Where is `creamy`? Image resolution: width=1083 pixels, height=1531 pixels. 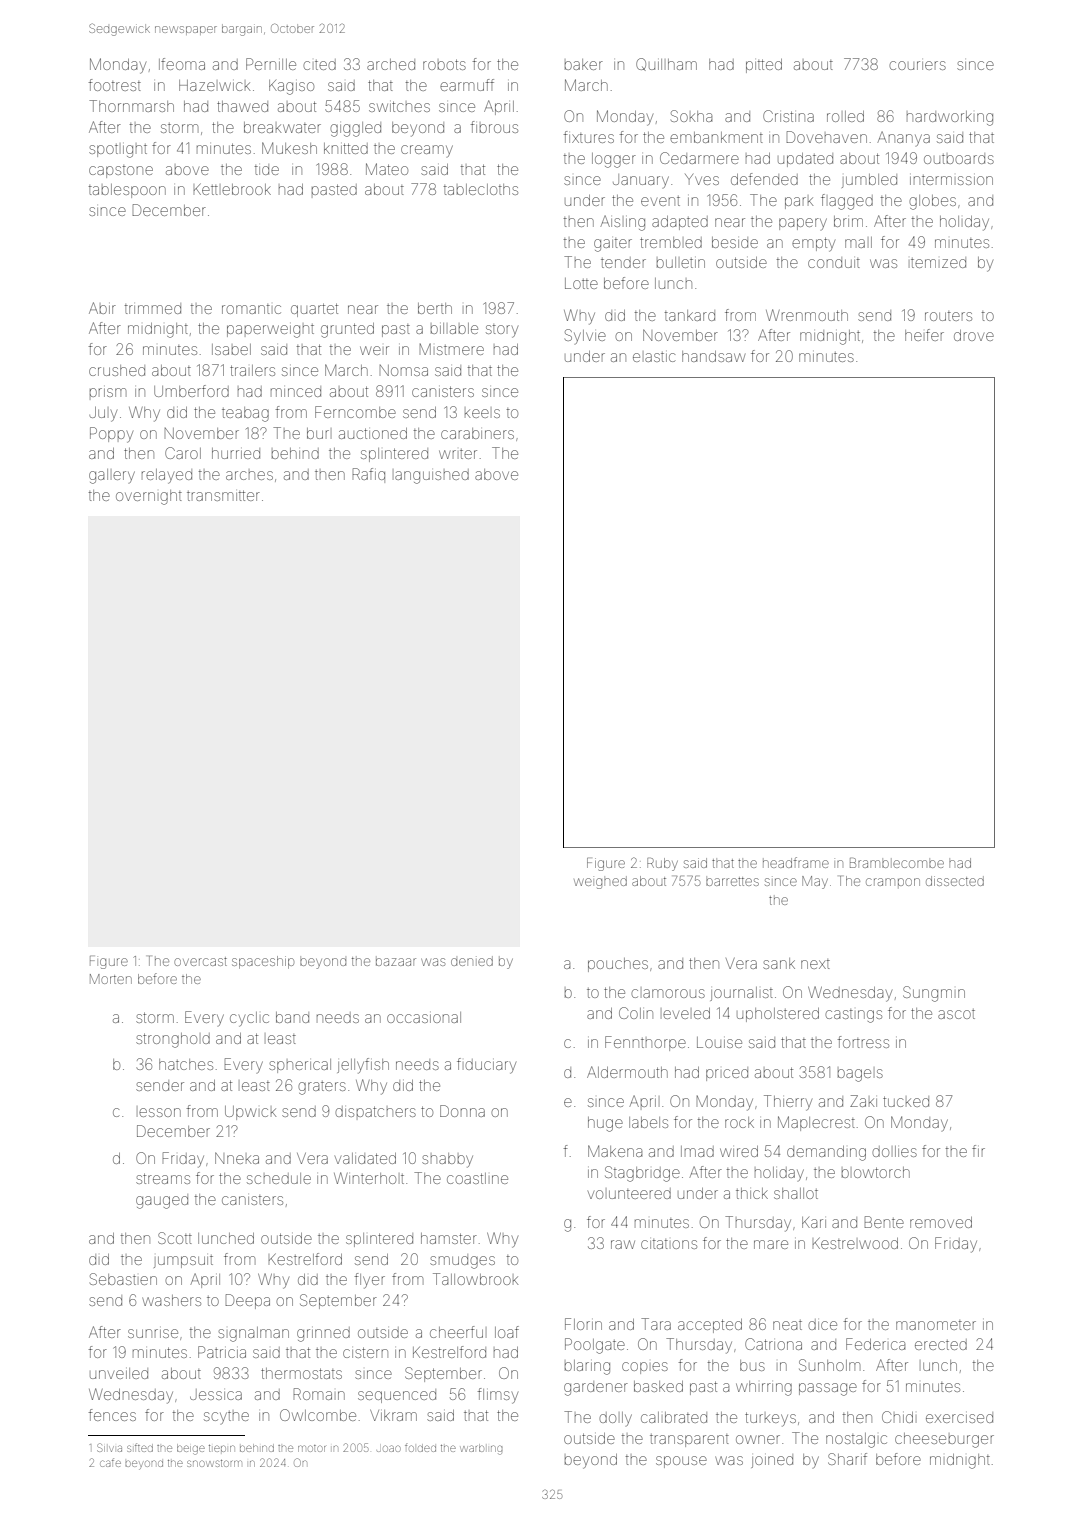 creamy is located at coordinates (427, 151).
